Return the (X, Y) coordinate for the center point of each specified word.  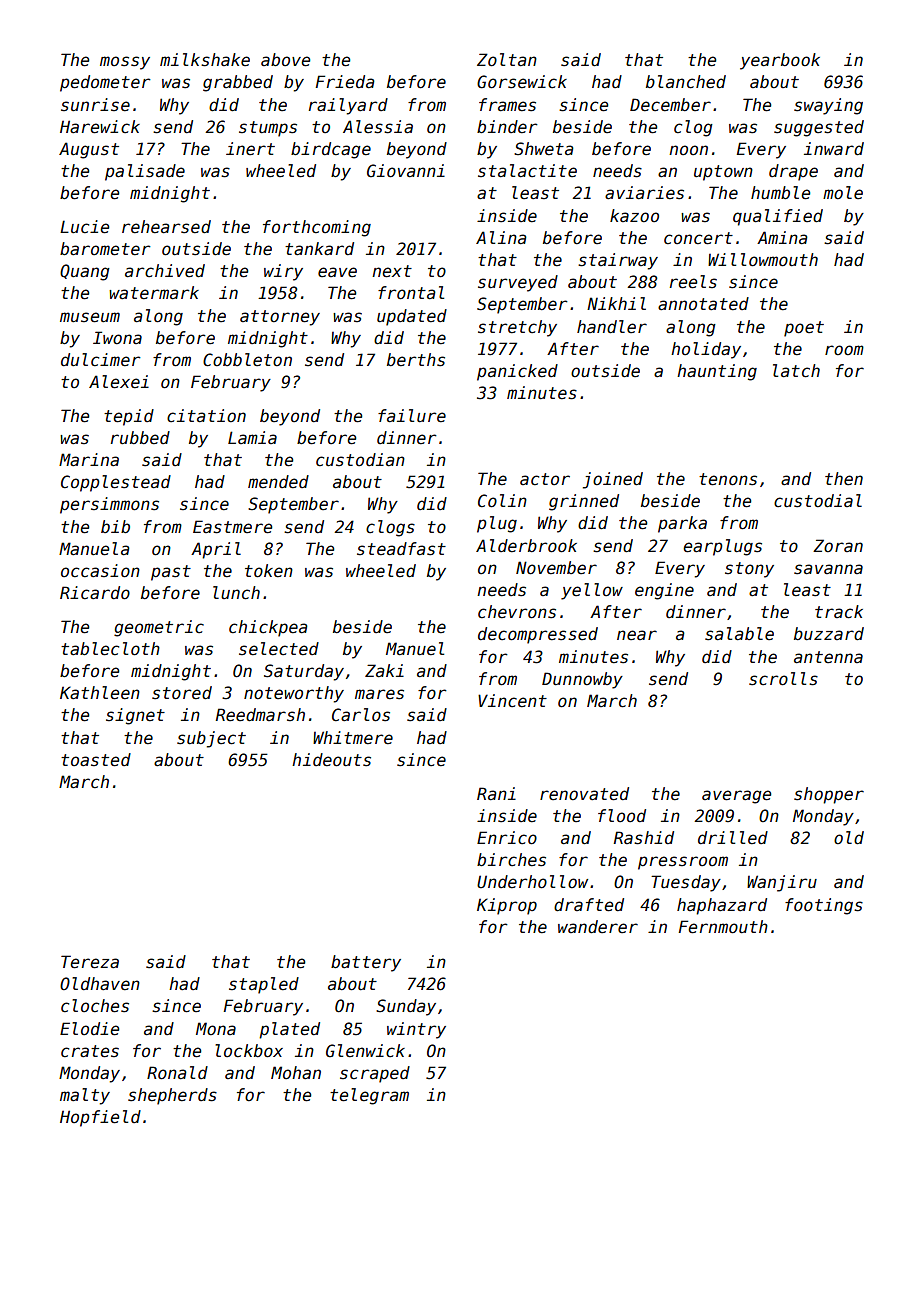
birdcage (331, 150)
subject (211, 739)
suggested (819, 128)
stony (749, 570)
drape (793, 172)
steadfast (401, 549)
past (171, 573)
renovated (584, 794)
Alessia (378, 127)
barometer (105, 249)
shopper (829, 795)
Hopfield (100, 1118)
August (89, 150)
